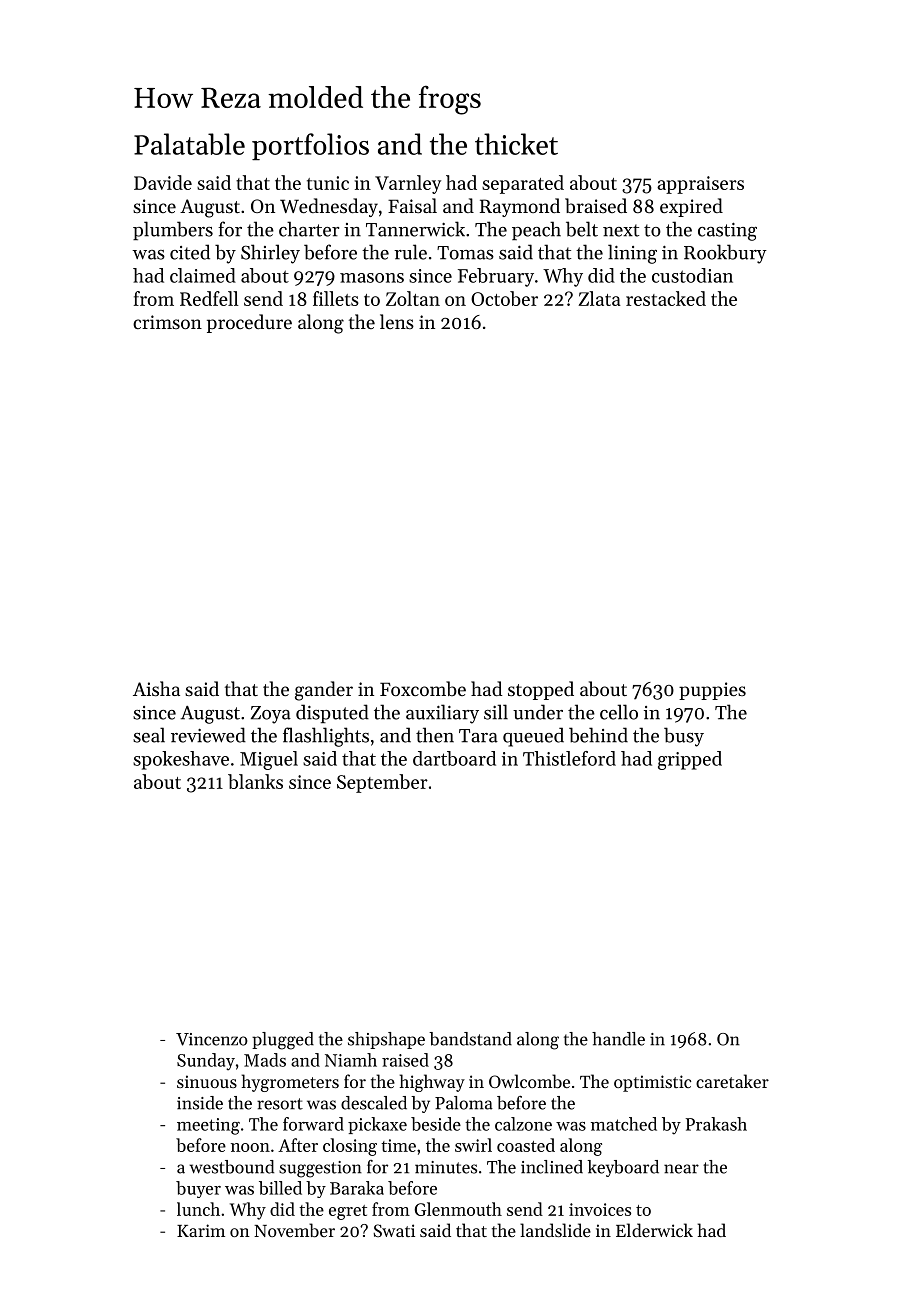 The height and width of the document is (1316, 908). I want to click on restacked, so click(666, 298).
